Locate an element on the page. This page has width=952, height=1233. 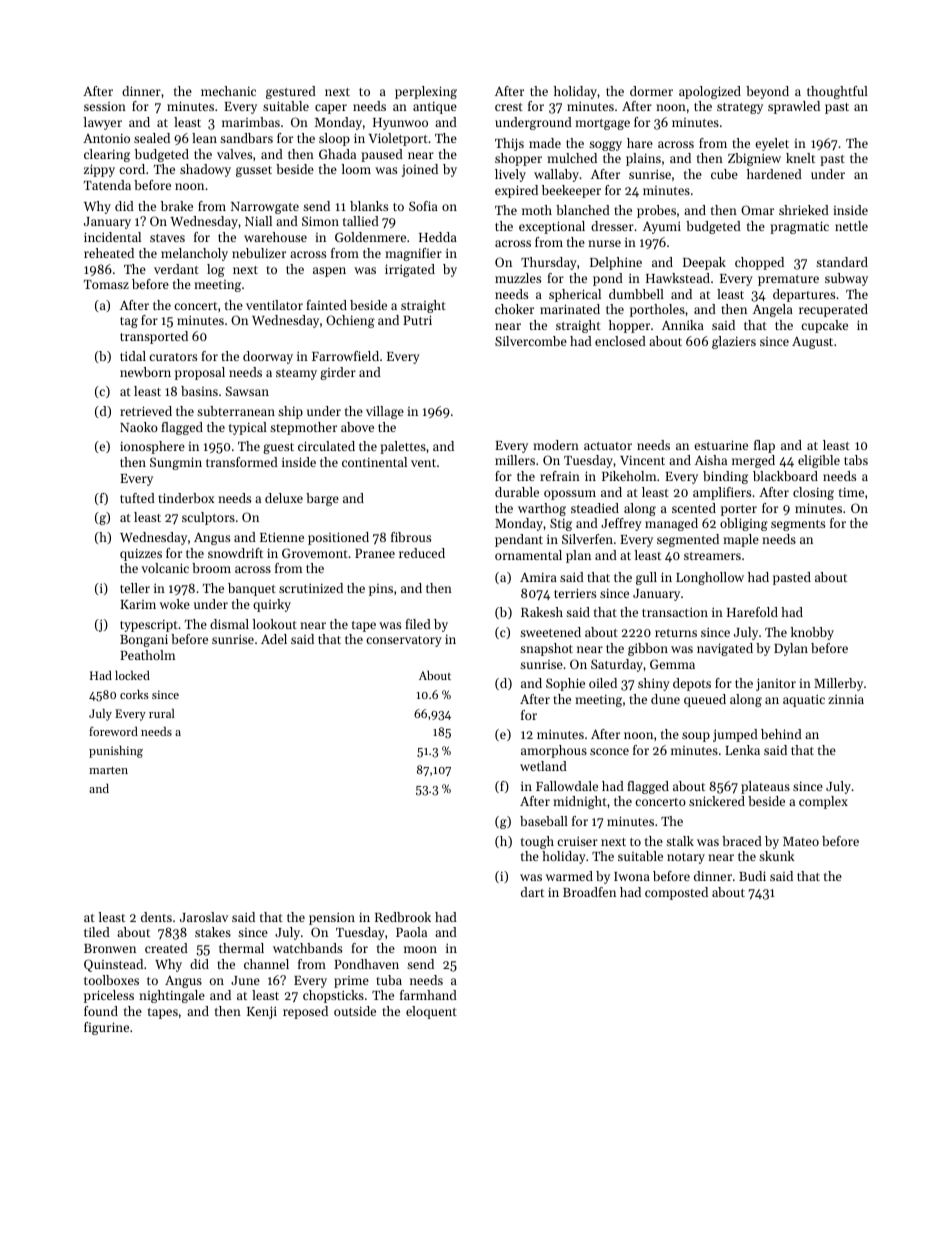
session is located at coordinates (105, 106).
